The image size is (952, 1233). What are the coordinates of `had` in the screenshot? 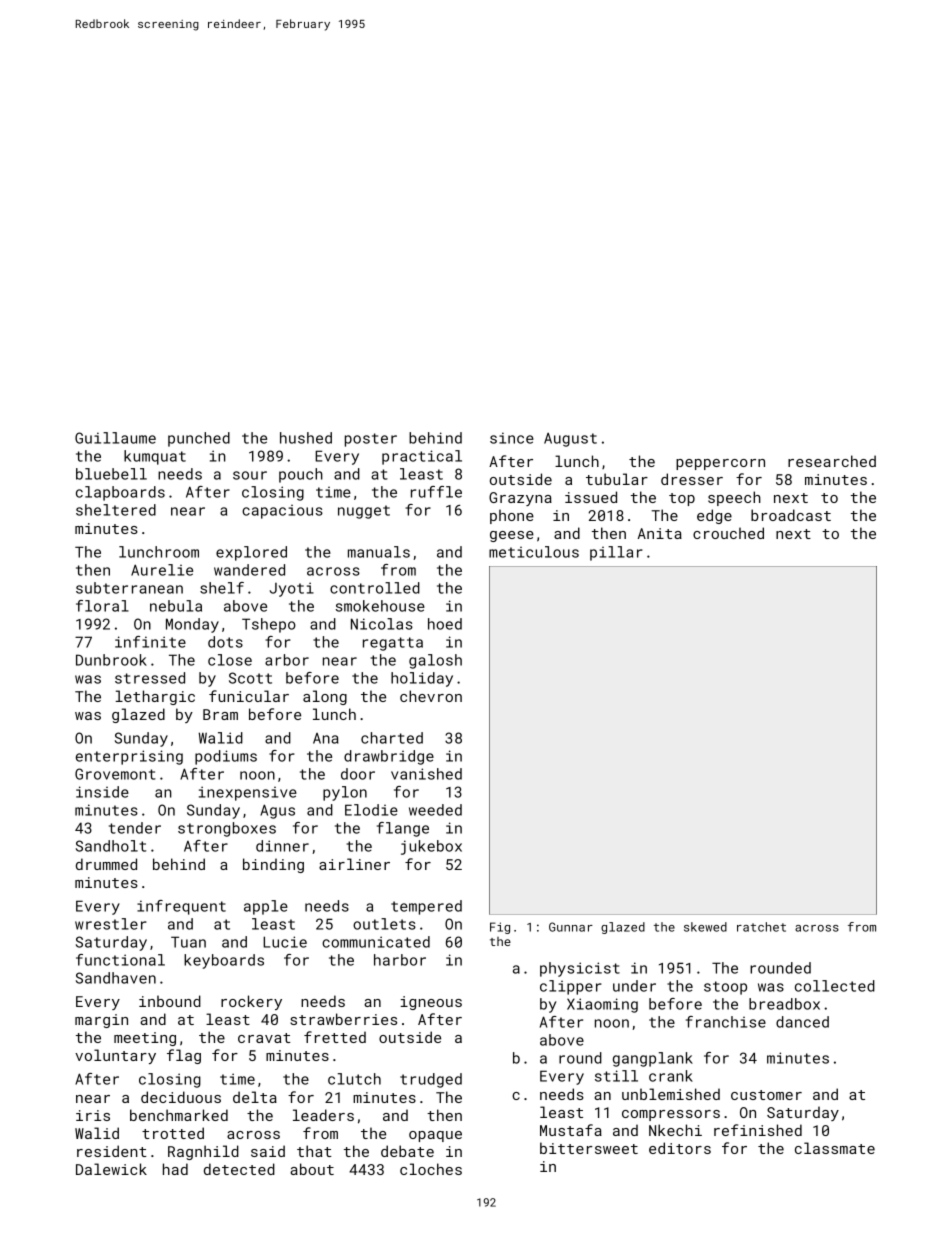 It's located at (175, 1169).
